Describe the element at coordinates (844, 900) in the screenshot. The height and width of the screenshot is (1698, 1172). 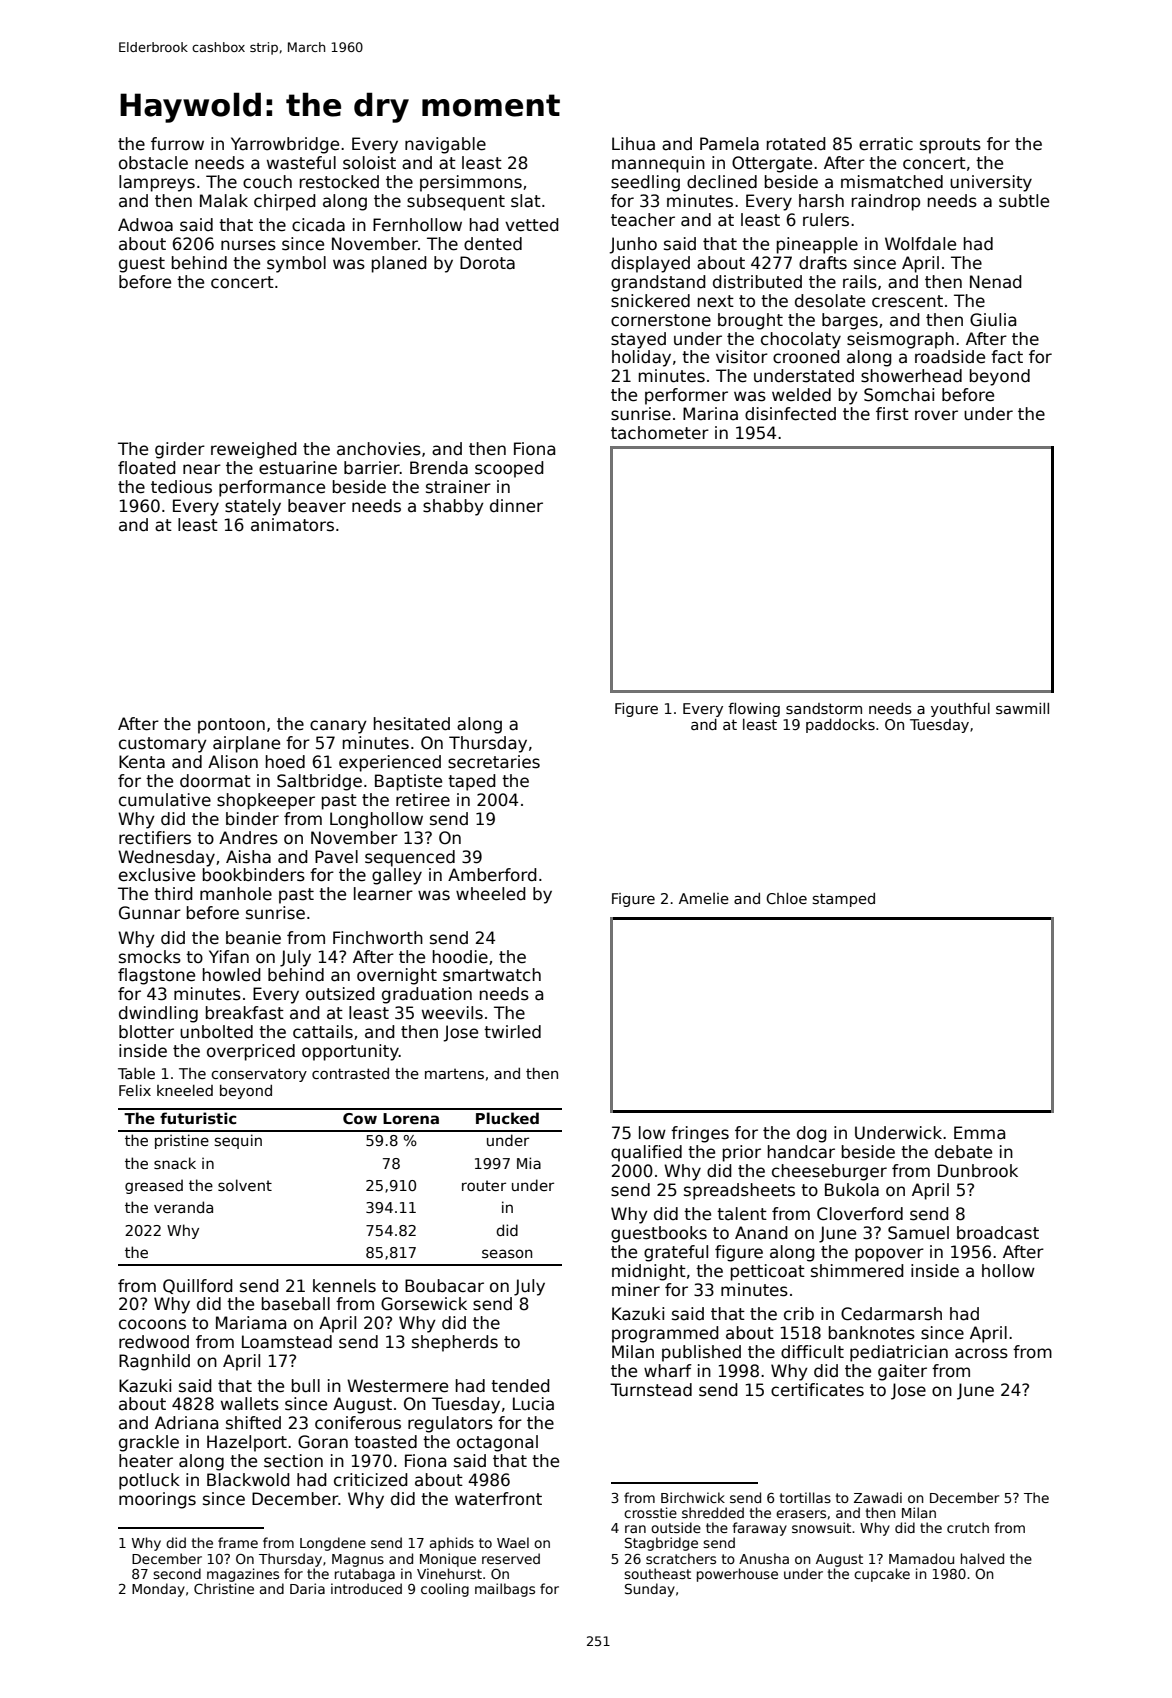
I see `stamped` at that location.
